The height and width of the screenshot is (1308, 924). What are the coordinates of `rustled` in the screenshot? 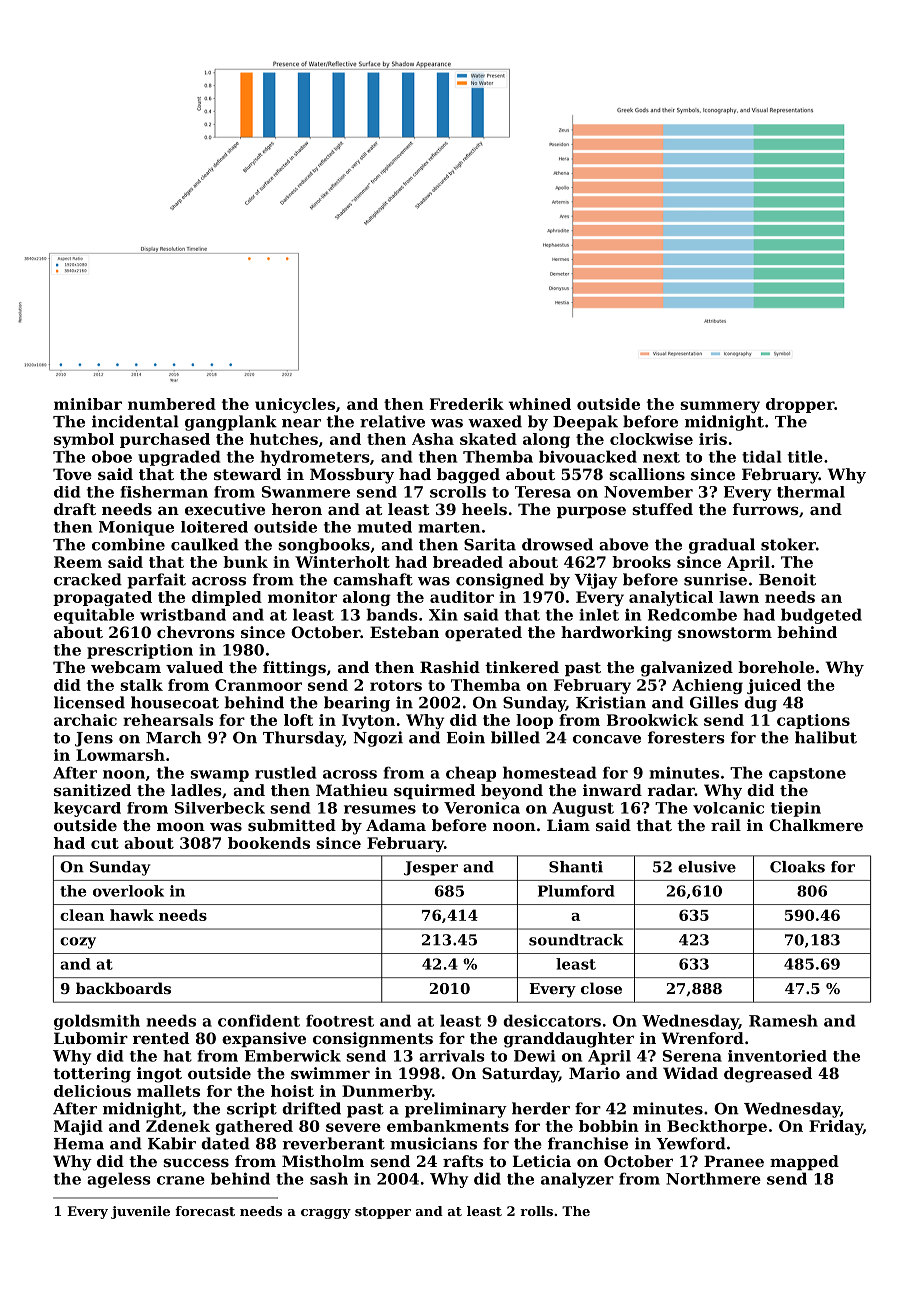 It's located at (285, 772).
